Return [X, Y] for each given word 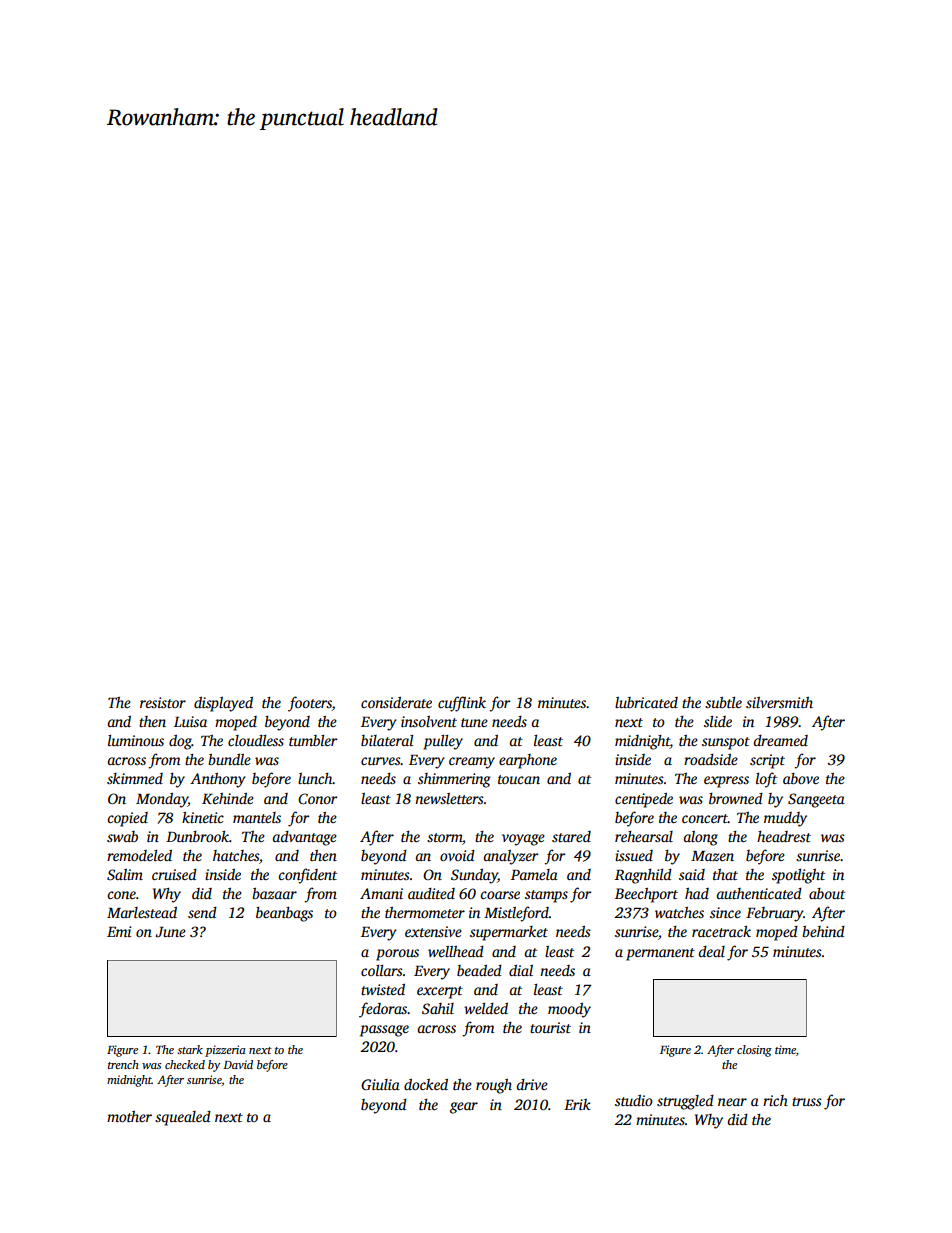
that [725, 874]
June [170, 932]
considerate [396, 702]
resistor [163, 702]
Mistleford [516, 914]
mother [129, 1116]
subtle [723, 702]
